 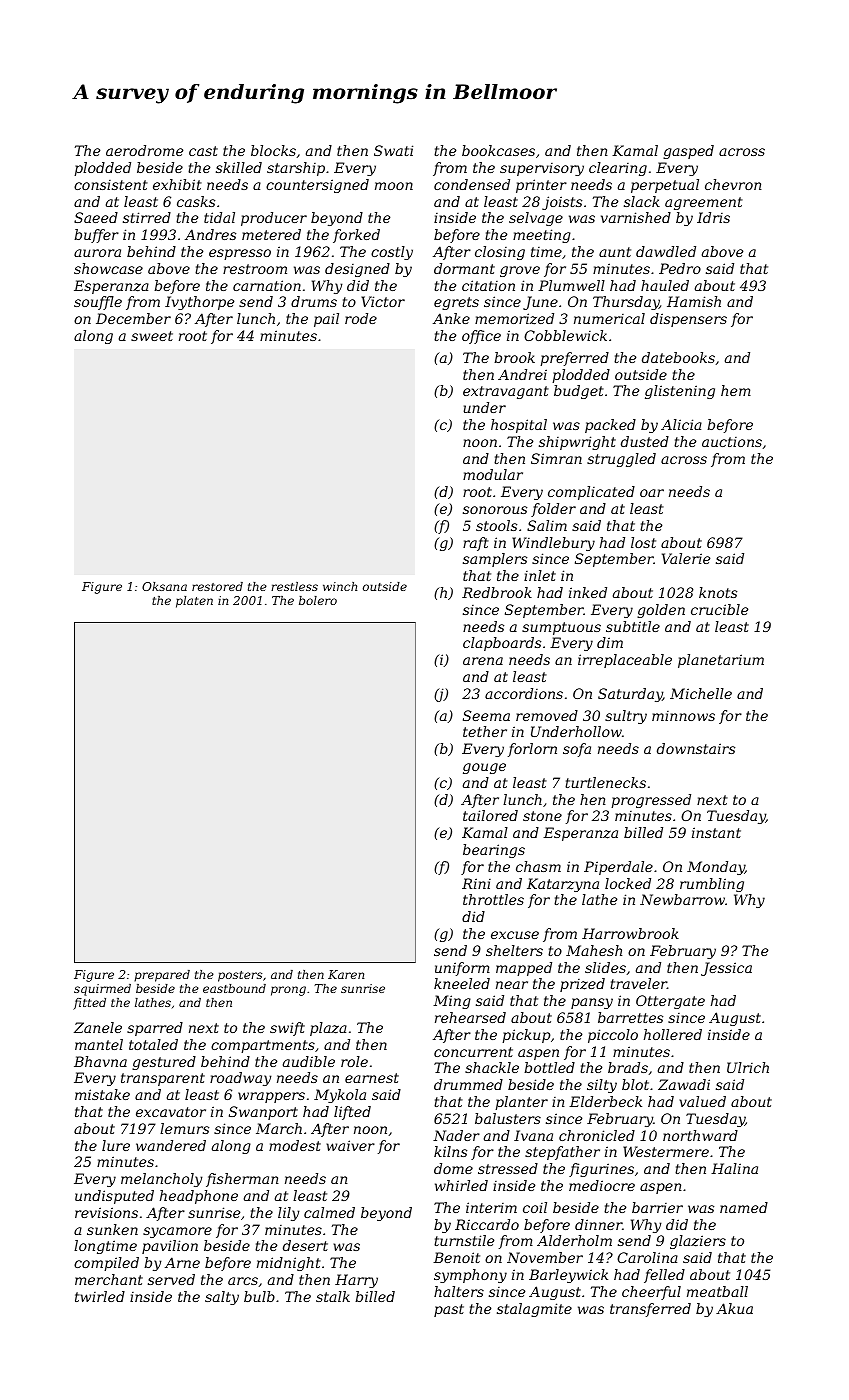 I want to click on sweet, so click(x=152, y=336).
